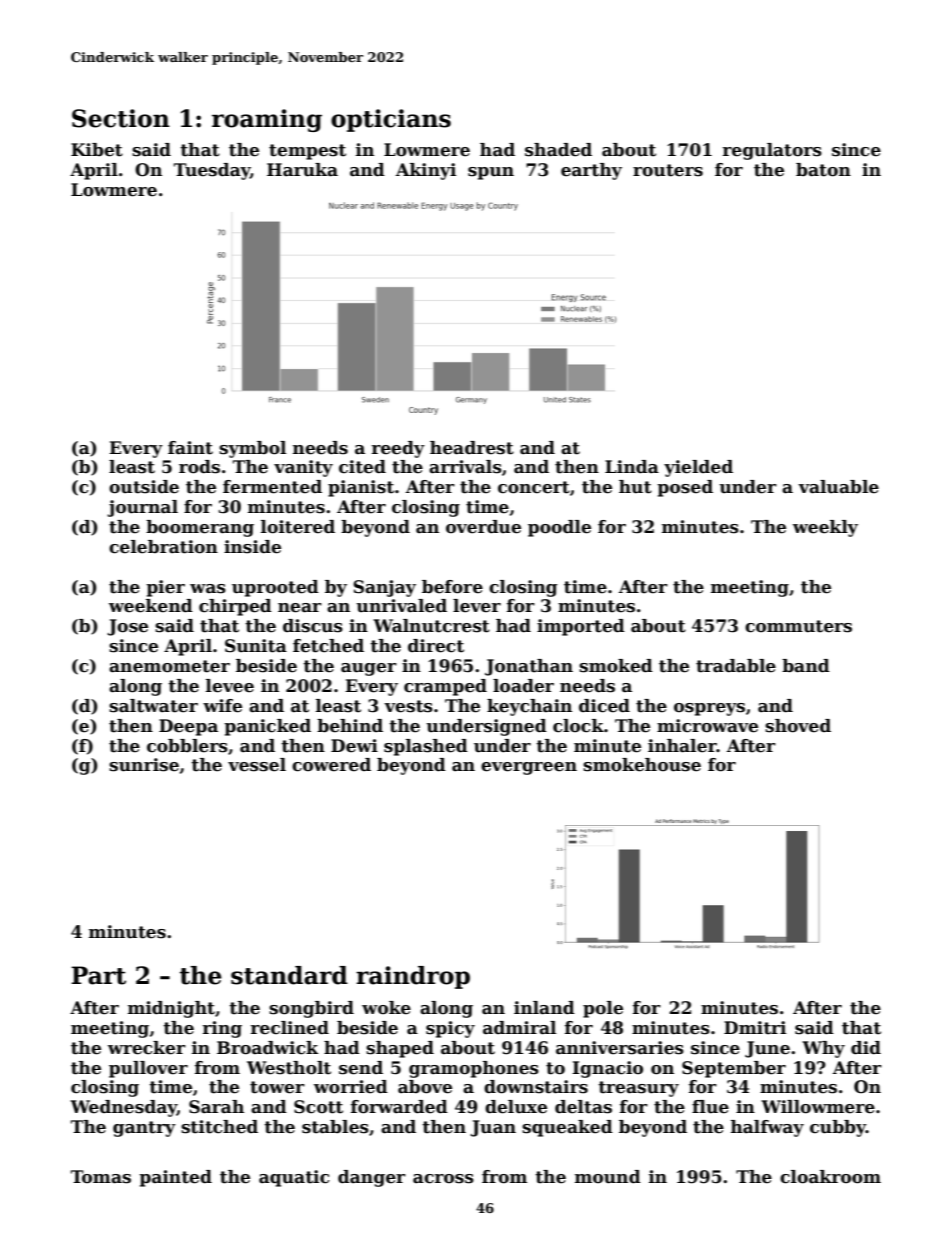  What do you see at coordinates (302, 170) in the document?
I see `Haruka` at bounding box center [302, 170].
